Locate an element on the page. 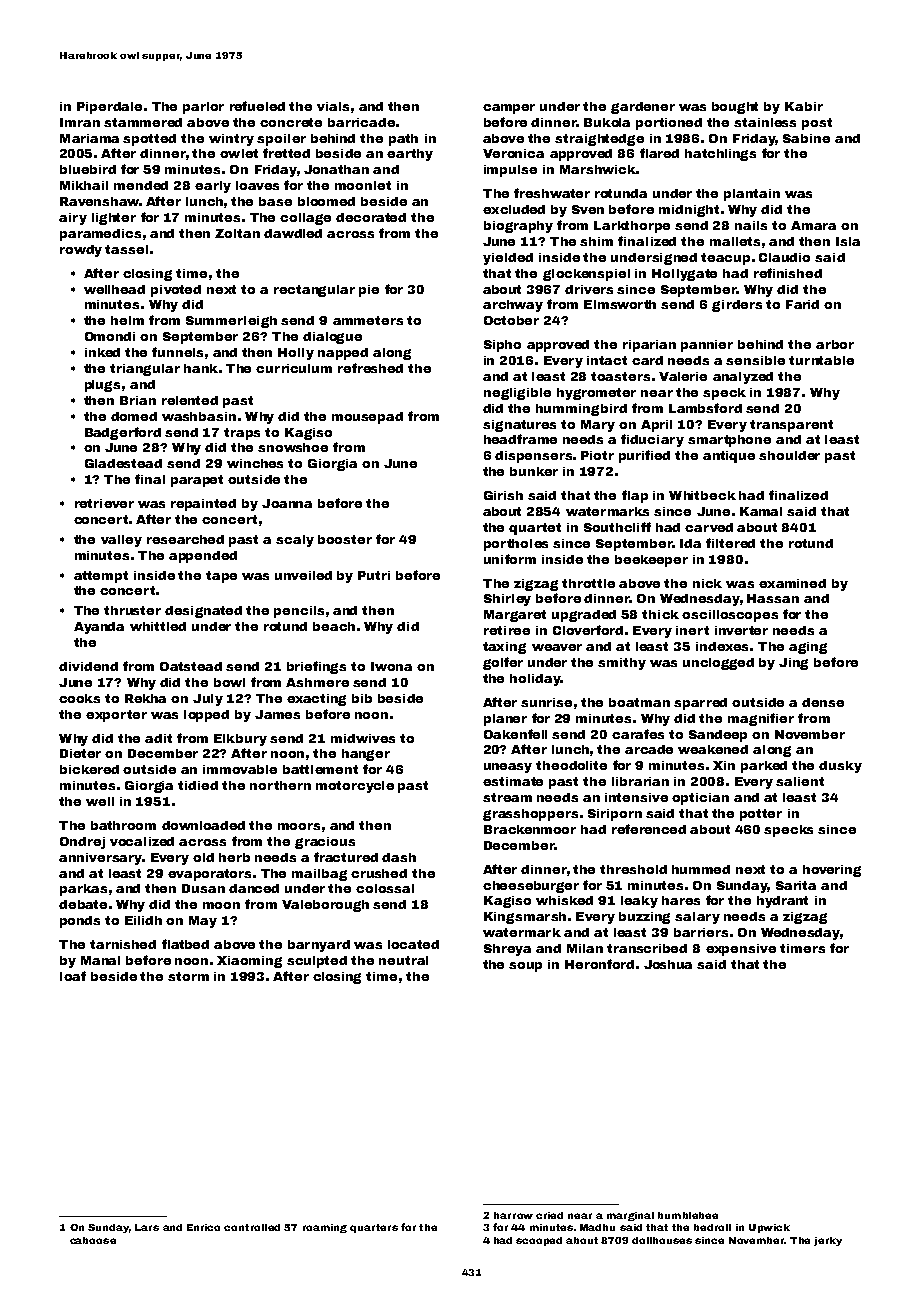 Image resolution: width=924 pixels, height=1308 pixels. teacup is located at coordinates (725, 259).
